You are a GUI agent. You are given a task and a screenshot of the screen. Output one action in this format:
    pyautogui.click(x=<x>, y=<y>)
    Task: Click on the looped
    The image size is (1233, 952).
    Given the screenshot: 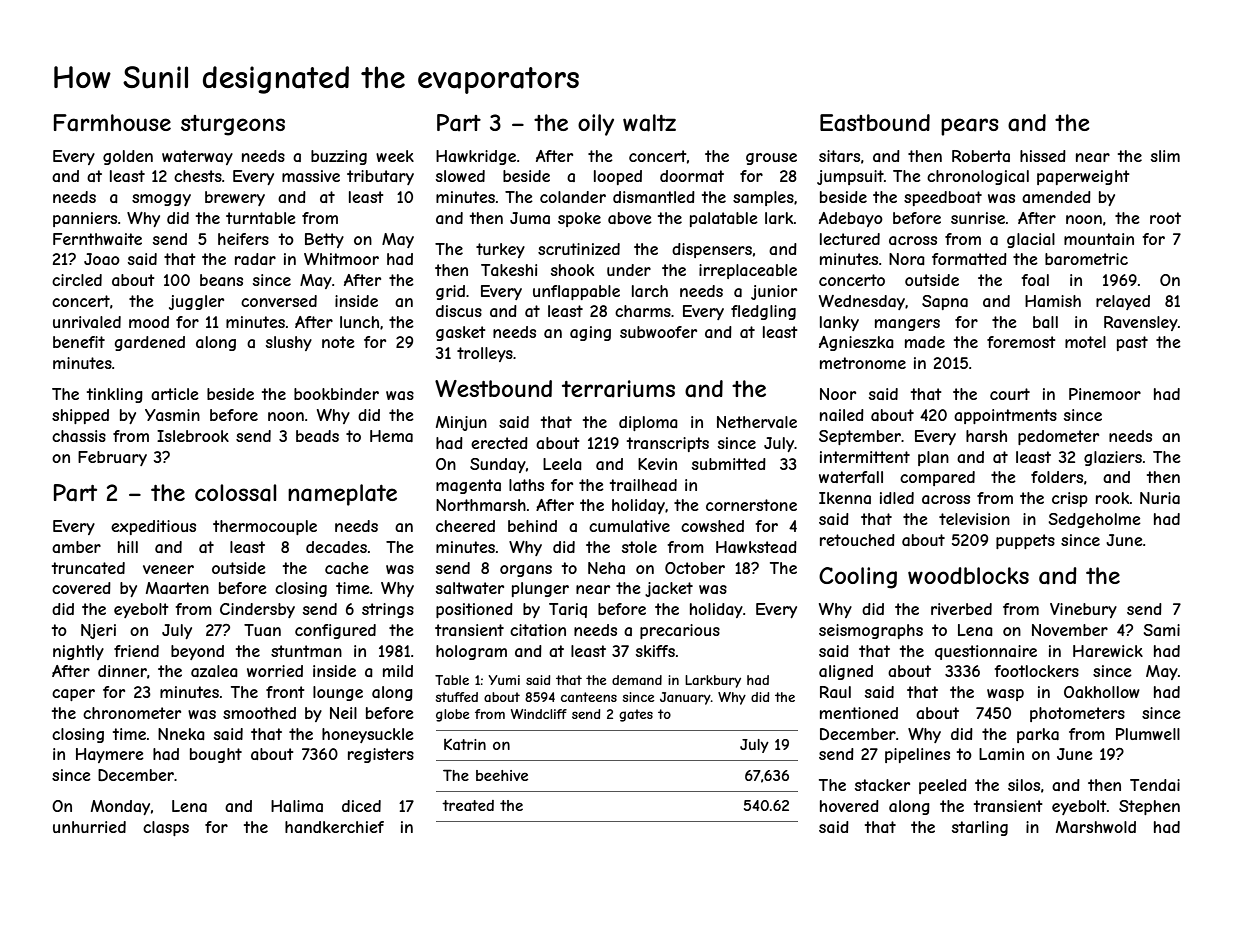 What is the action you would take?
    pyautogui.click(x=618, y=177)
